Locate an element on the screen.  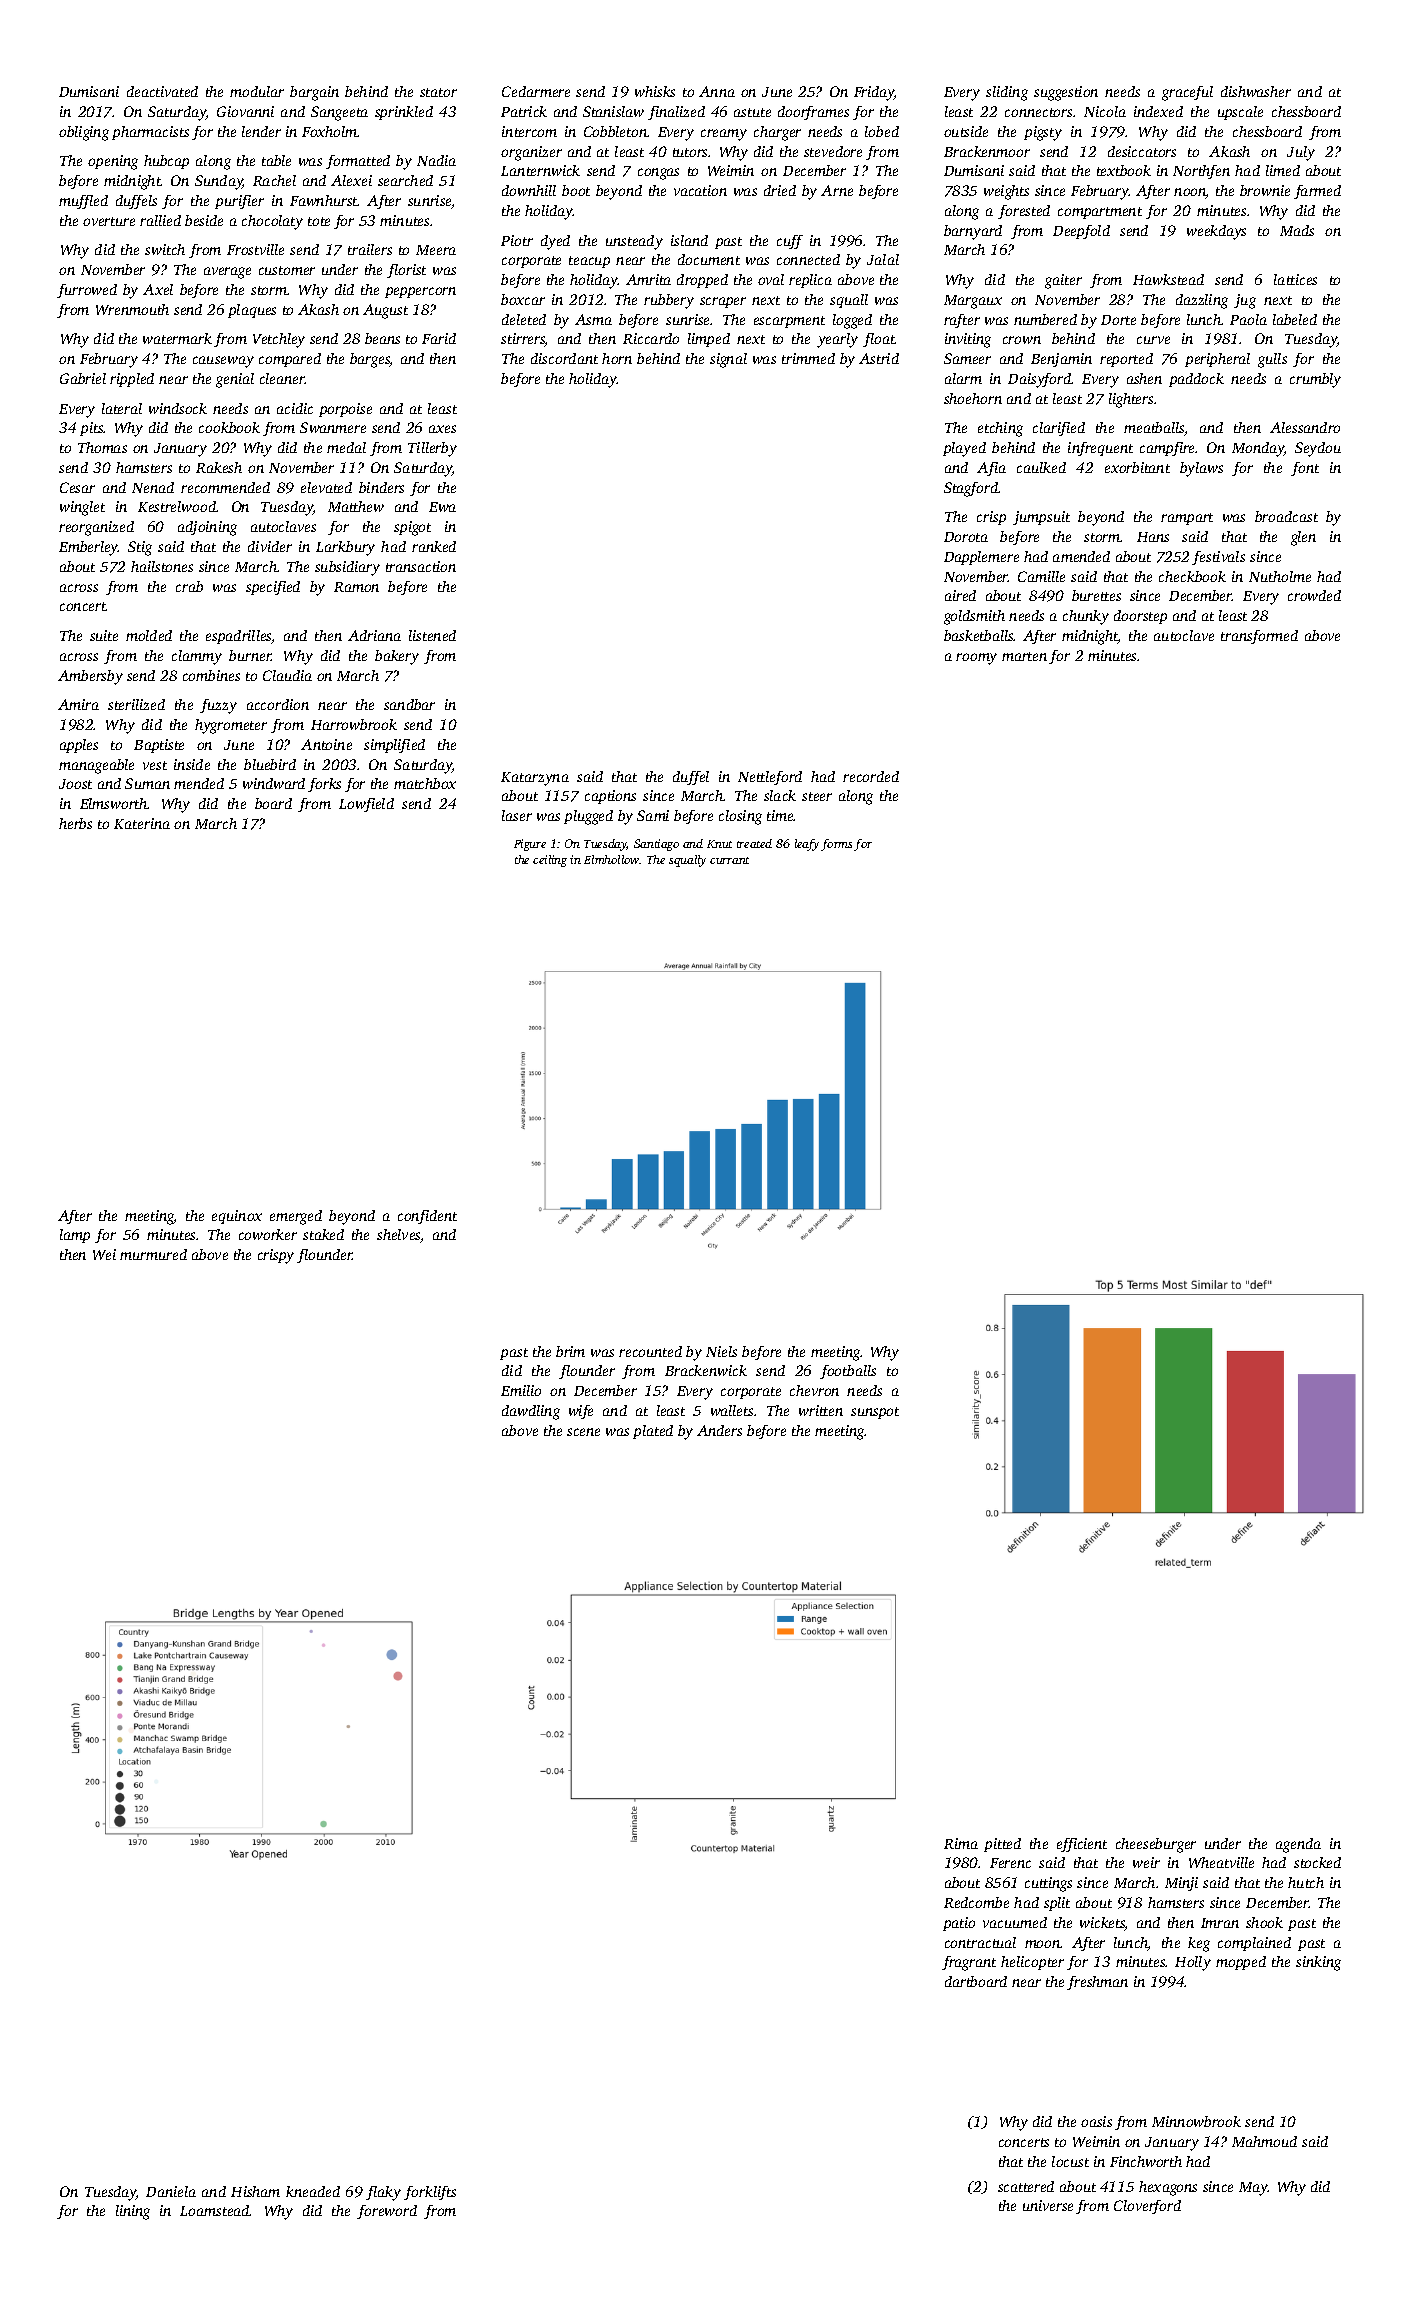
crowded is located at coordinates (1314, 595).
